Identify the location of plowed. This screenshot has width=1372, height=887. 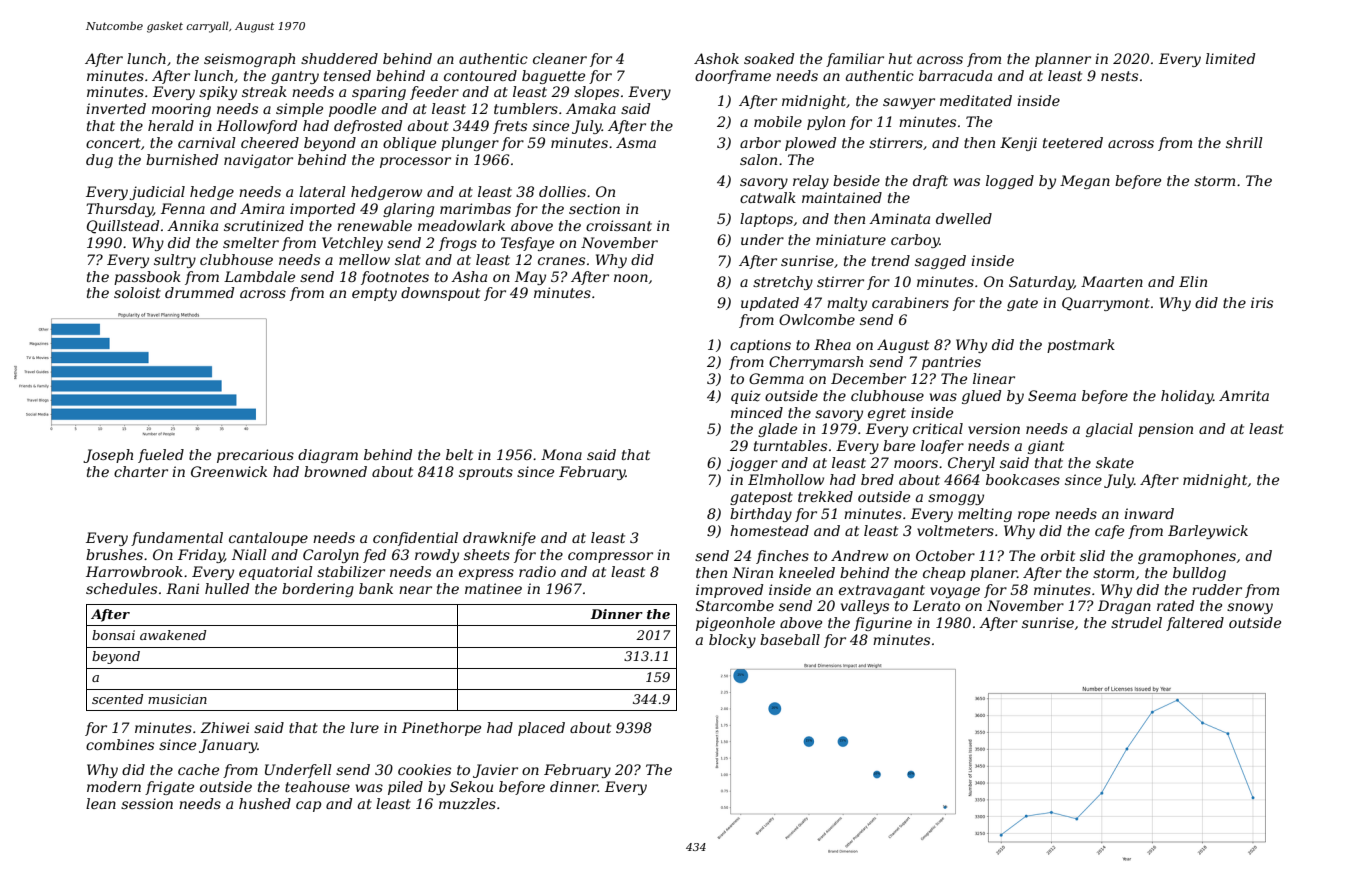
(810, 144).
